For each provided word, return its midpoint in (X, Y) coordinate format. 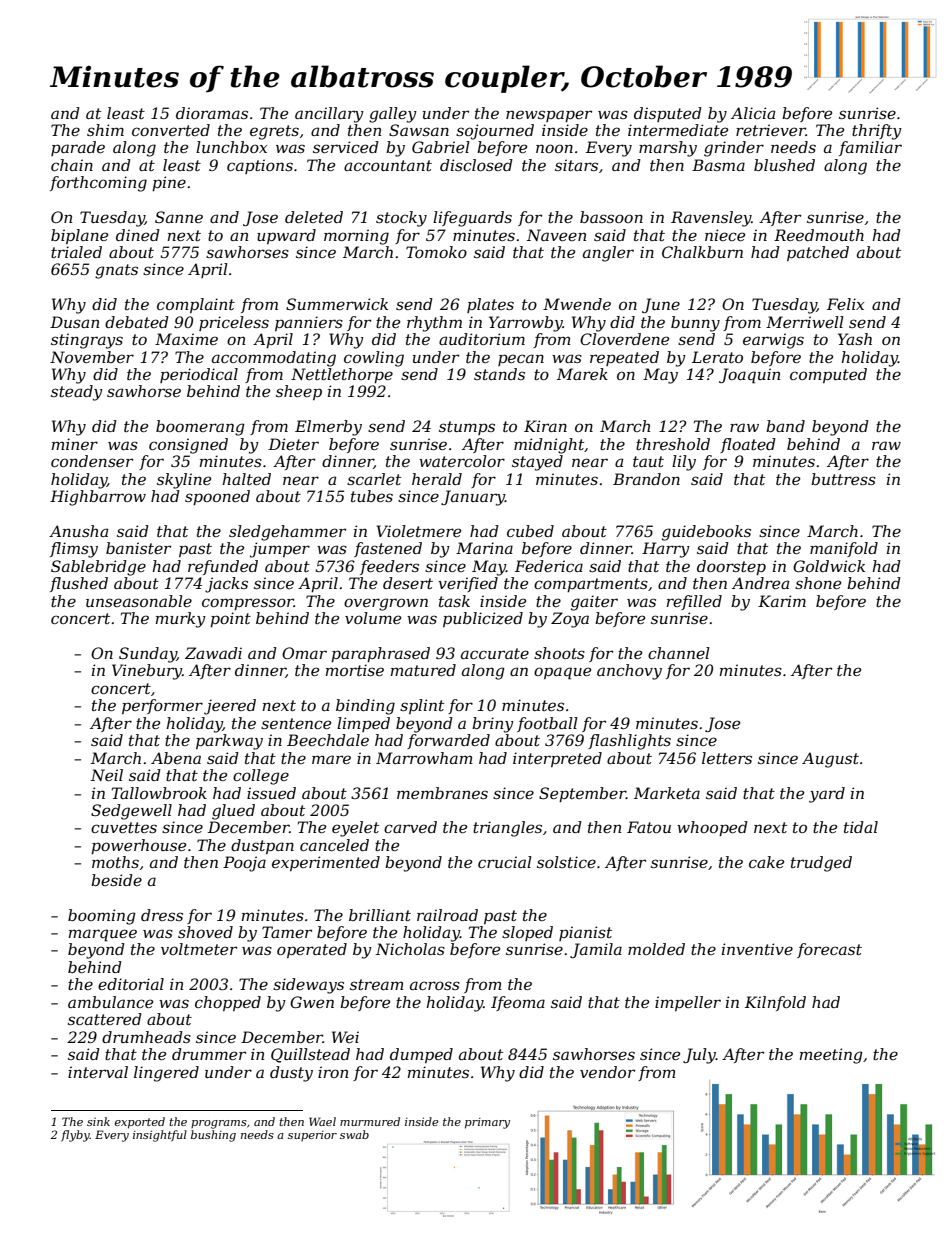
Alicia (753, 113)
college (261, 777)
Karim (782, 601)
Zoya (570, 620)
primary (487, 1123)
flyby (75, 1136)
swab (354, 1134)
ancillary (329, 115)
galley (393, 115)
